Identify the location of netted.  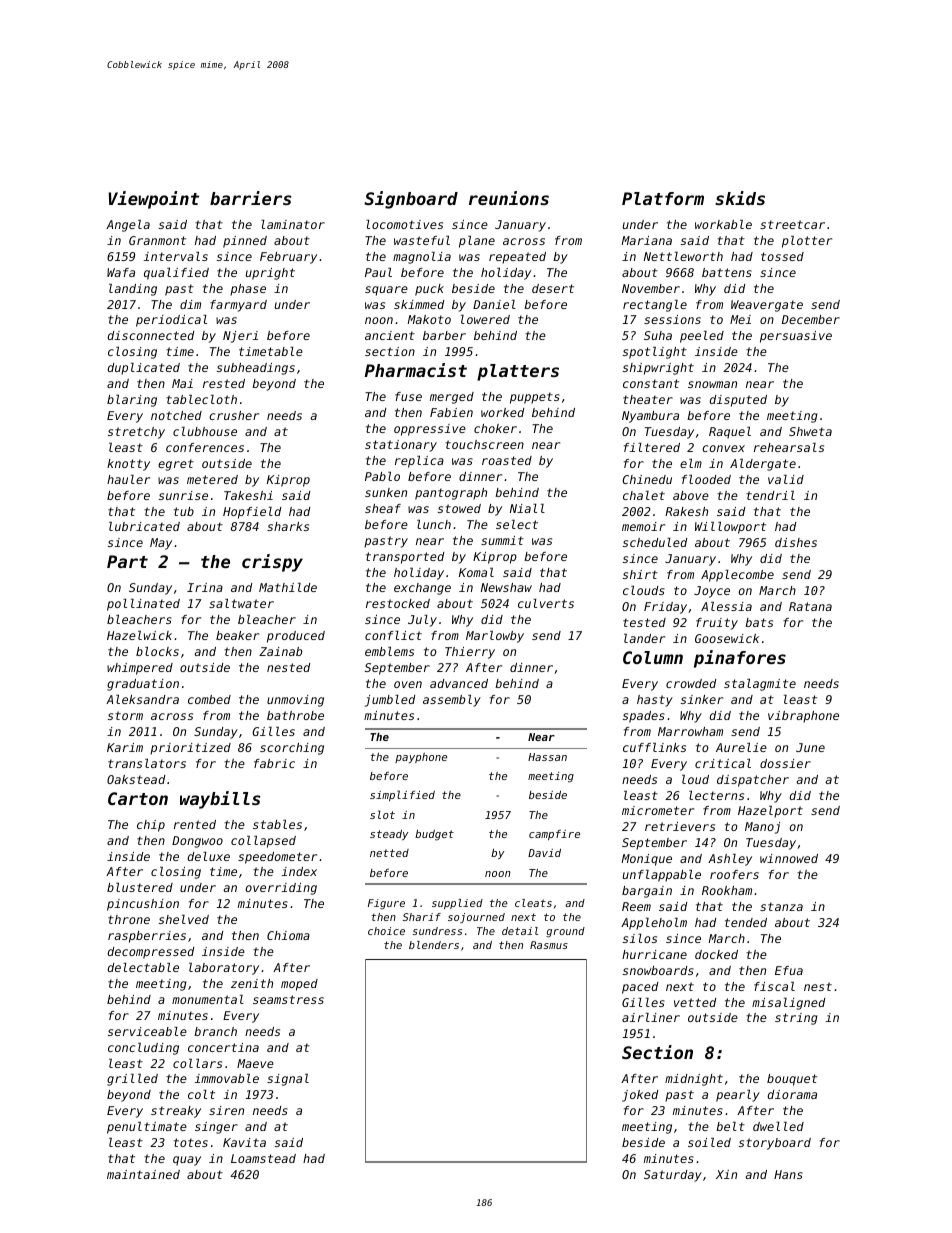
(389, 853).
